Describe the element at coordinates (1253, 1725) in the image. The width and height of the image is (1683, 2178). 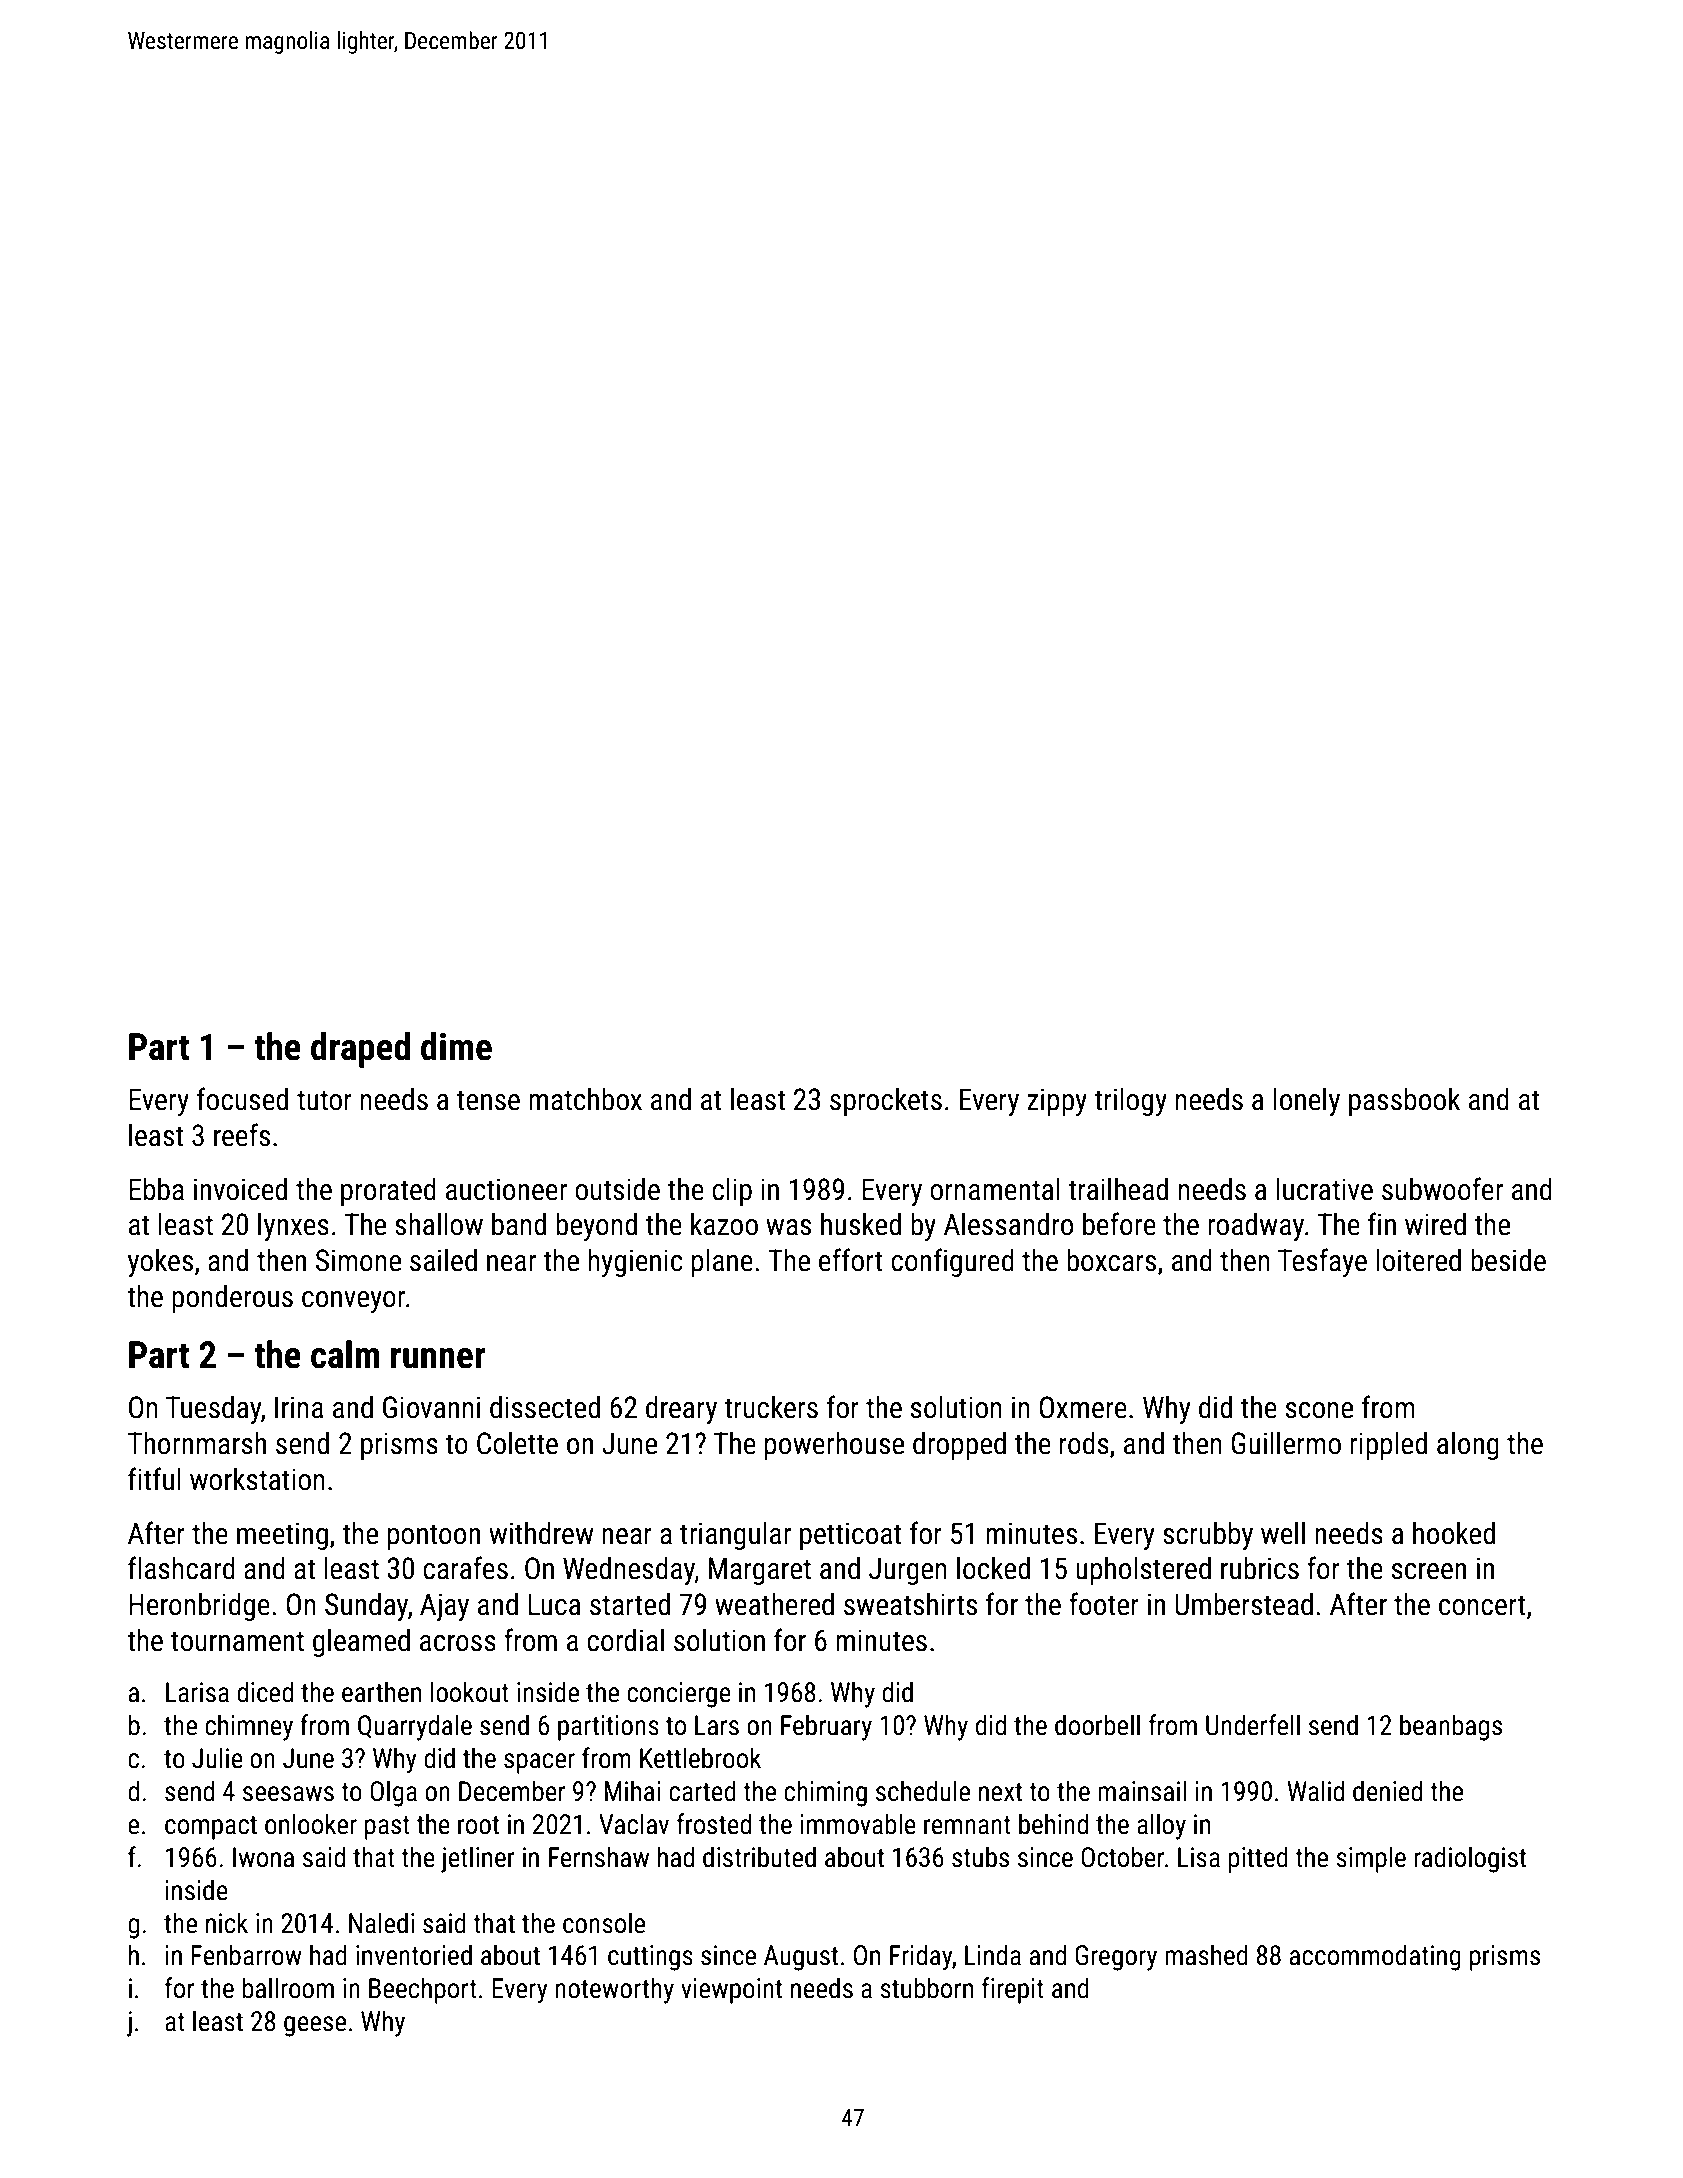
I see `Underfell` at that location.
